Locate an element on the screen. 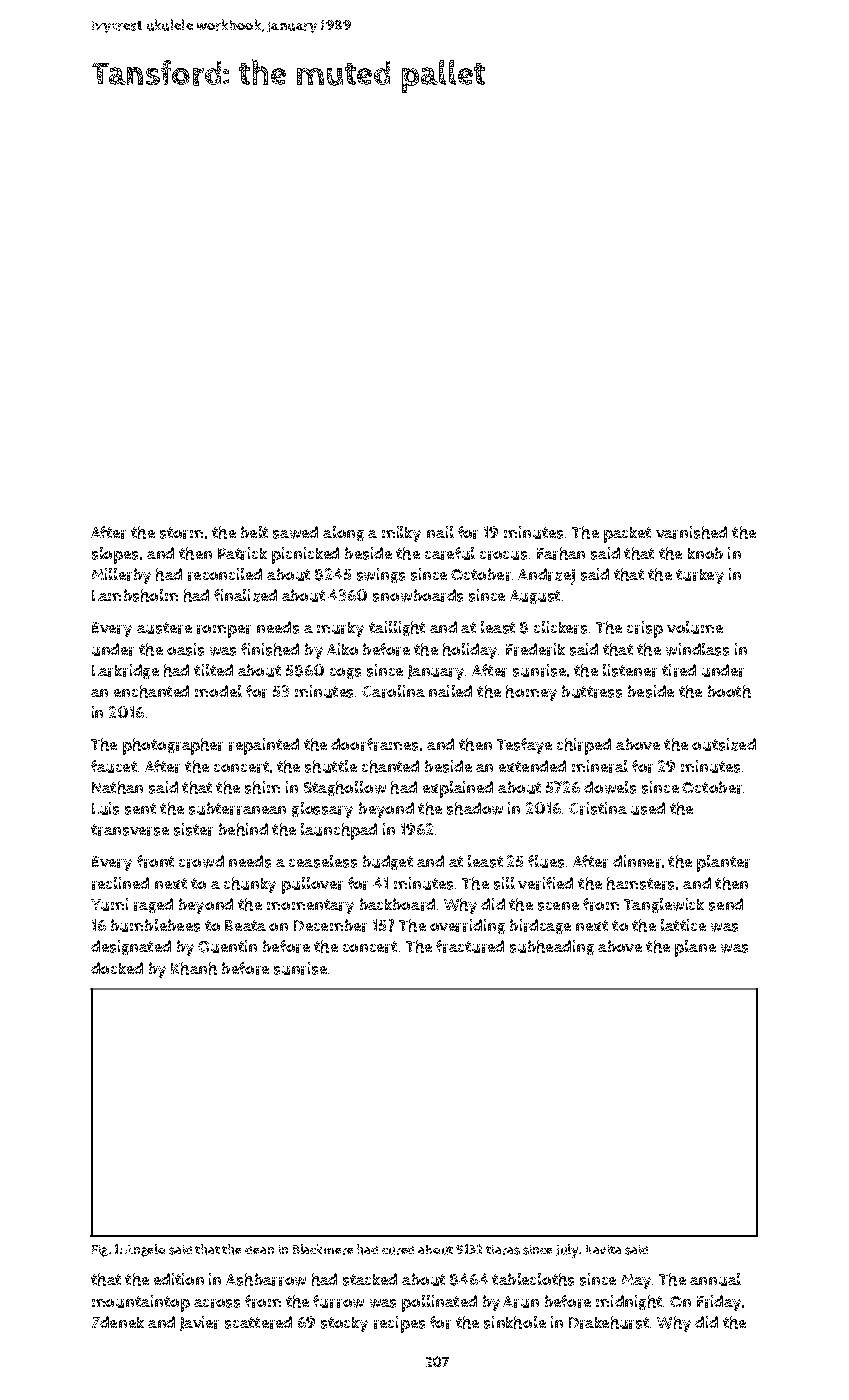 The image size is (849, 1400). August is located at coordinates (535, 597).
